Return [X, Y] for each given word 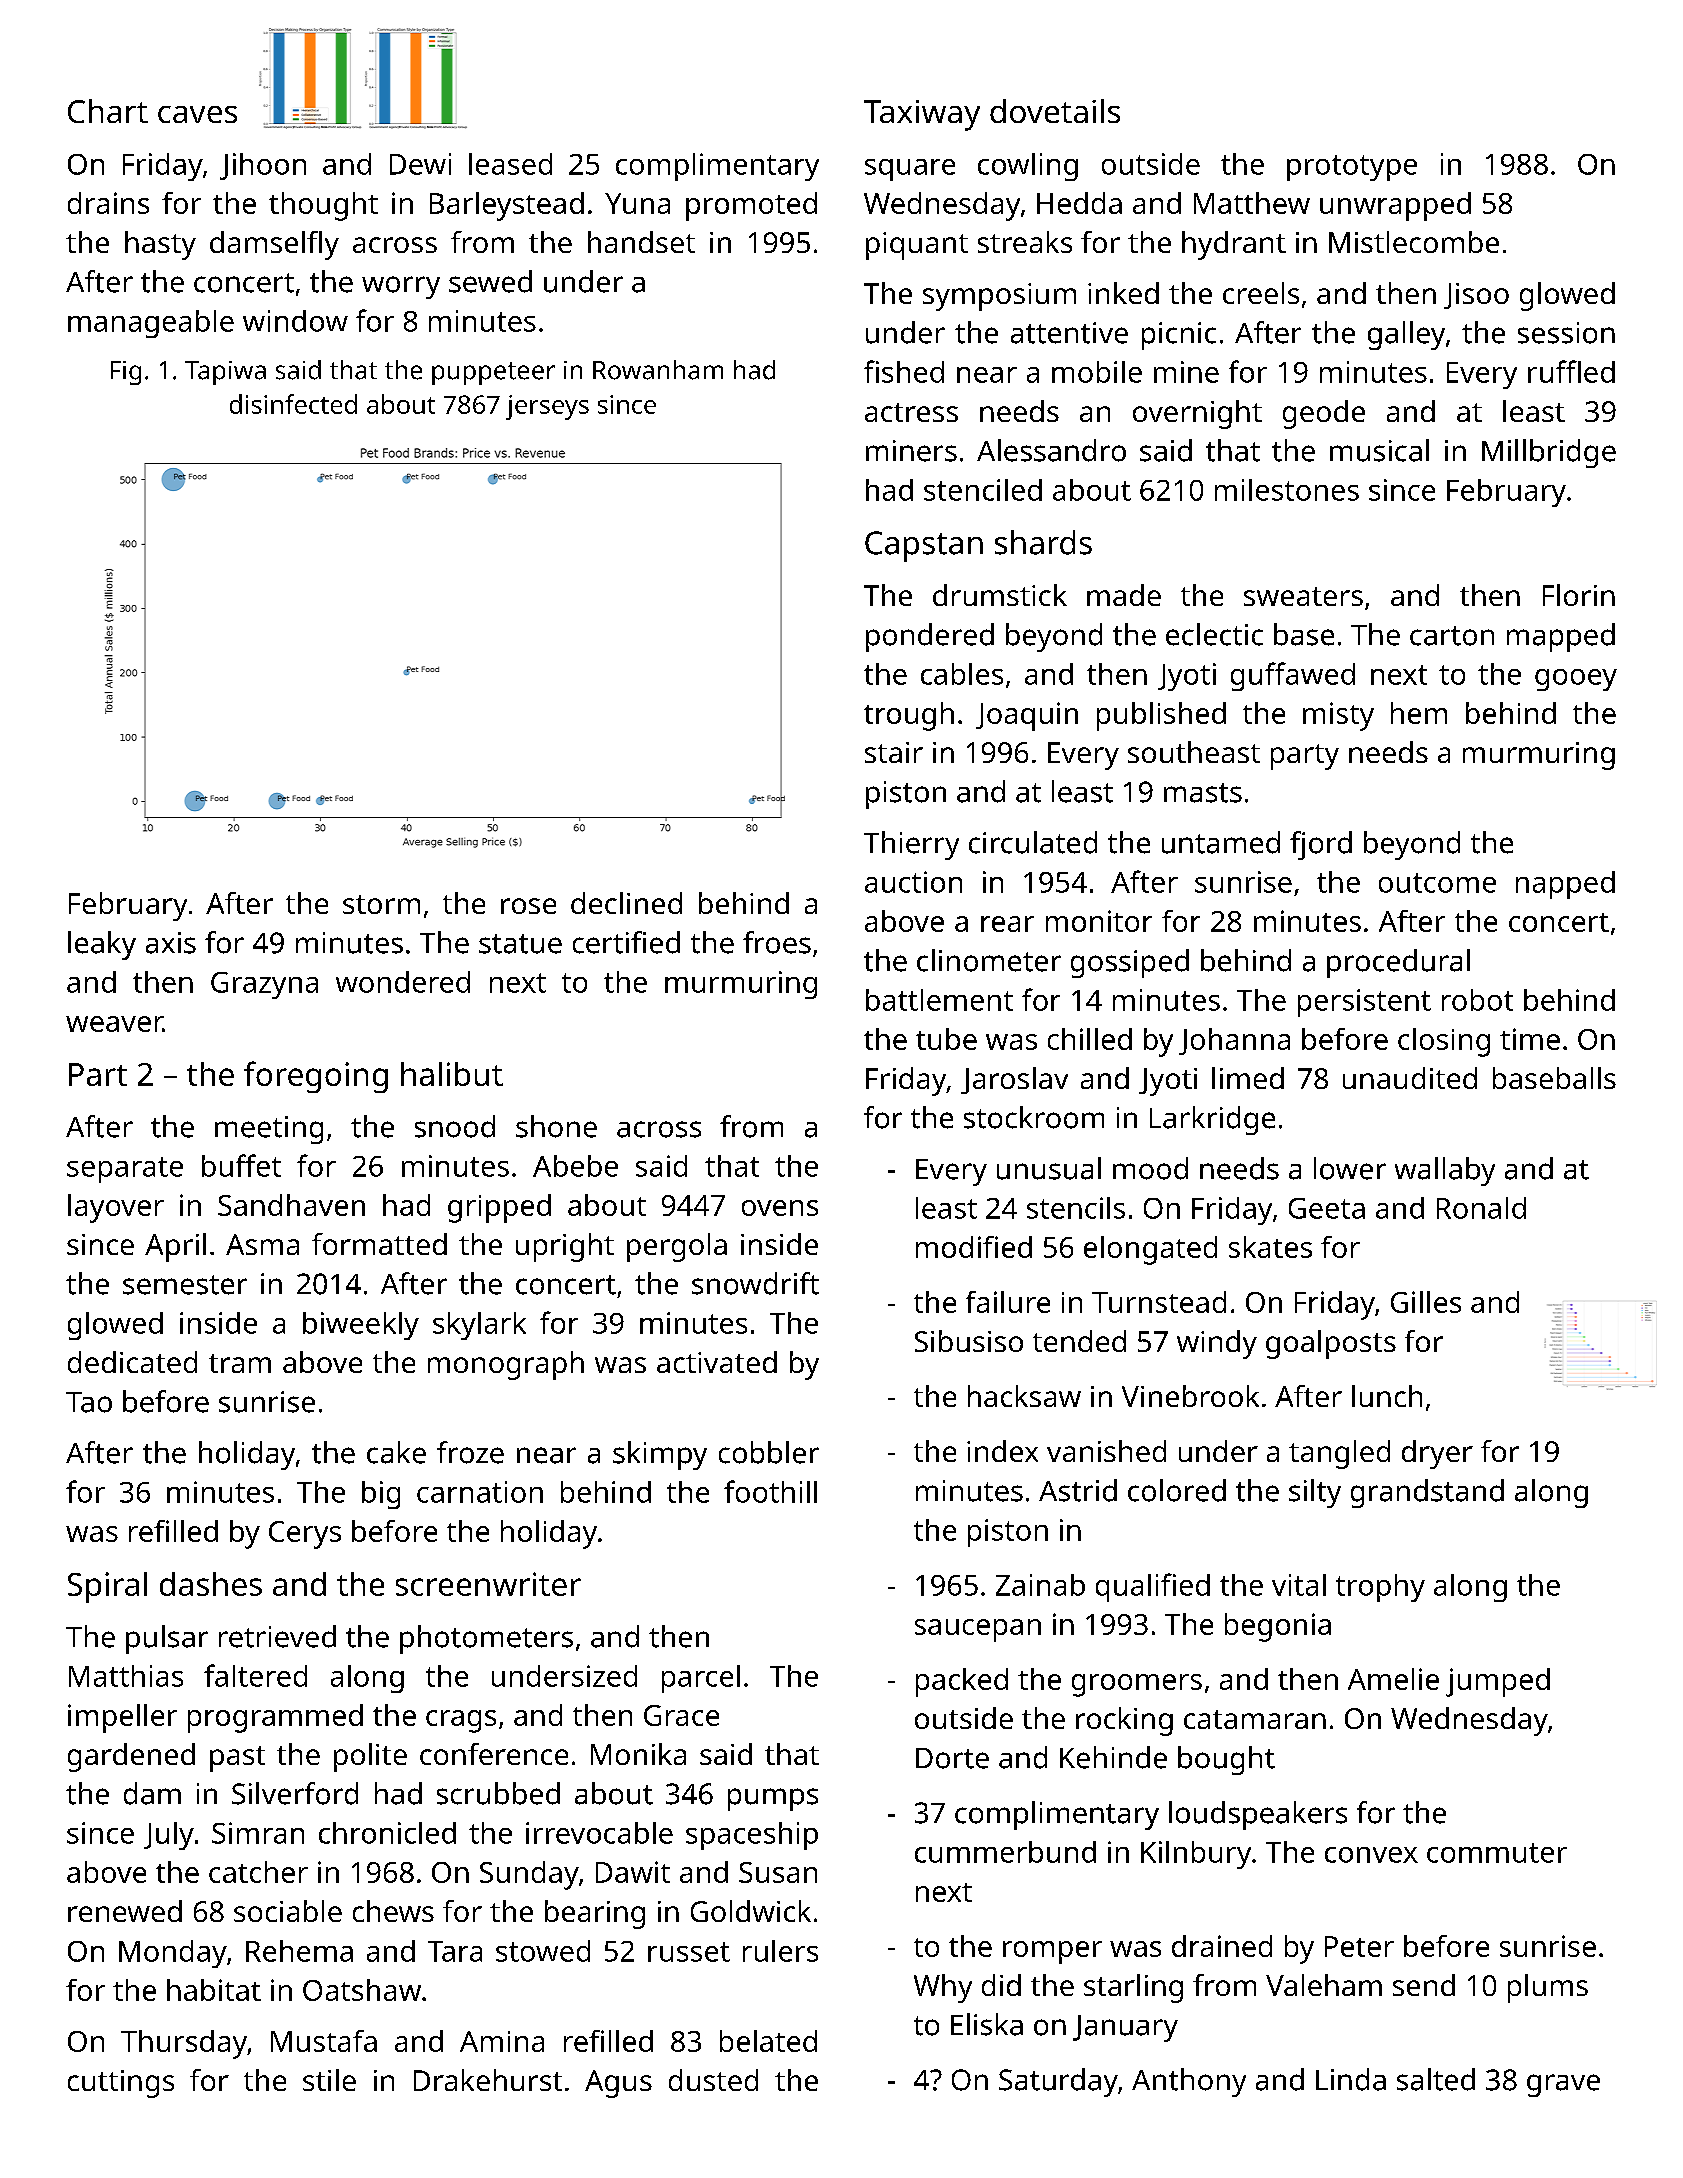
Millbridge [1549, 453]
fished [904, 371]
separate [125, 1170]
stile [329, 2080]
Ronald [1481, 1208]
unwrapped [1395, 206]
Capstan [924, 546]
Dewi [420, 164]
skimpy [660, 1455]
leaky [102, 945]
